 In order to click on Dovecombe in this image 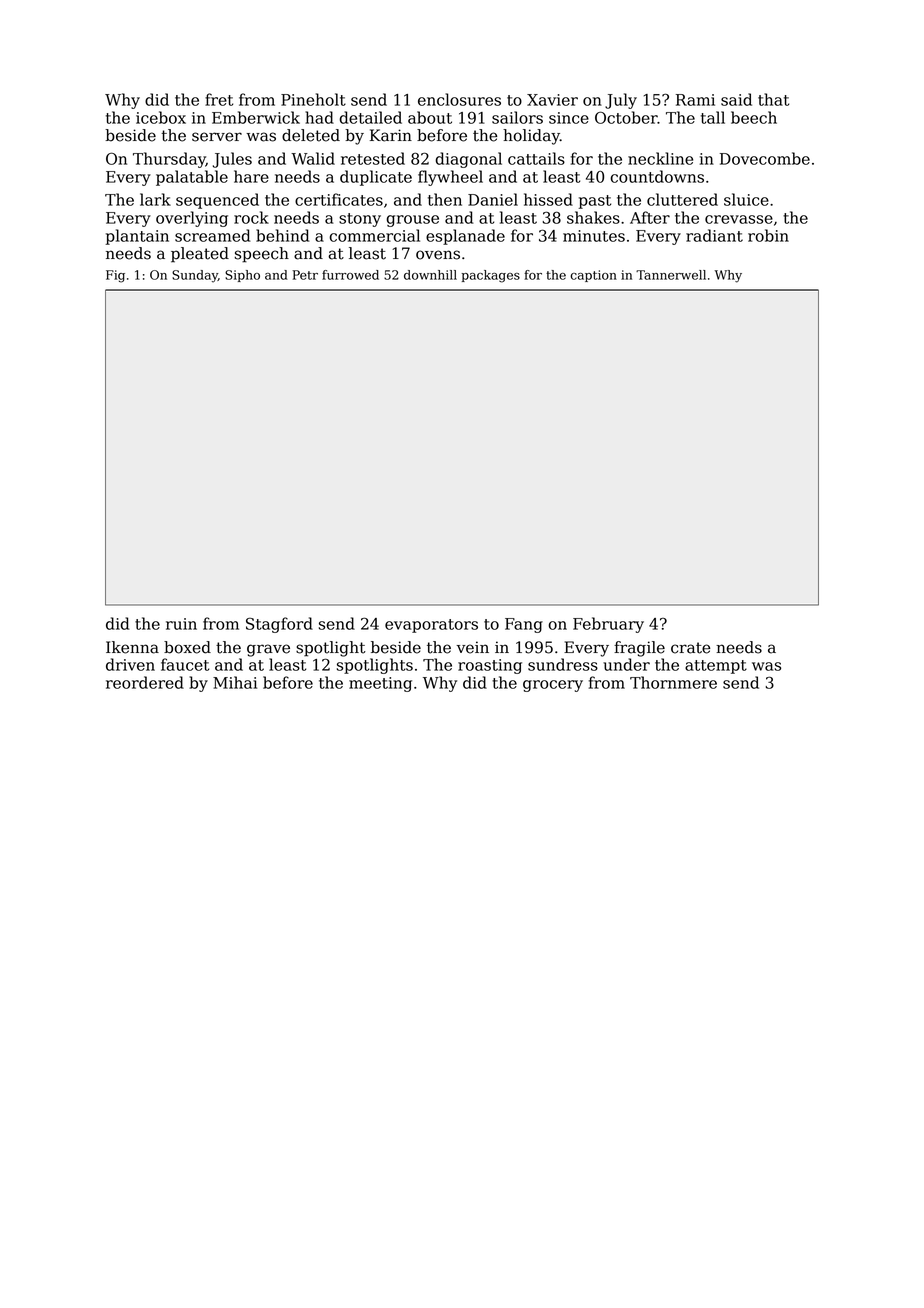, I will do `click(765, 158)`.
